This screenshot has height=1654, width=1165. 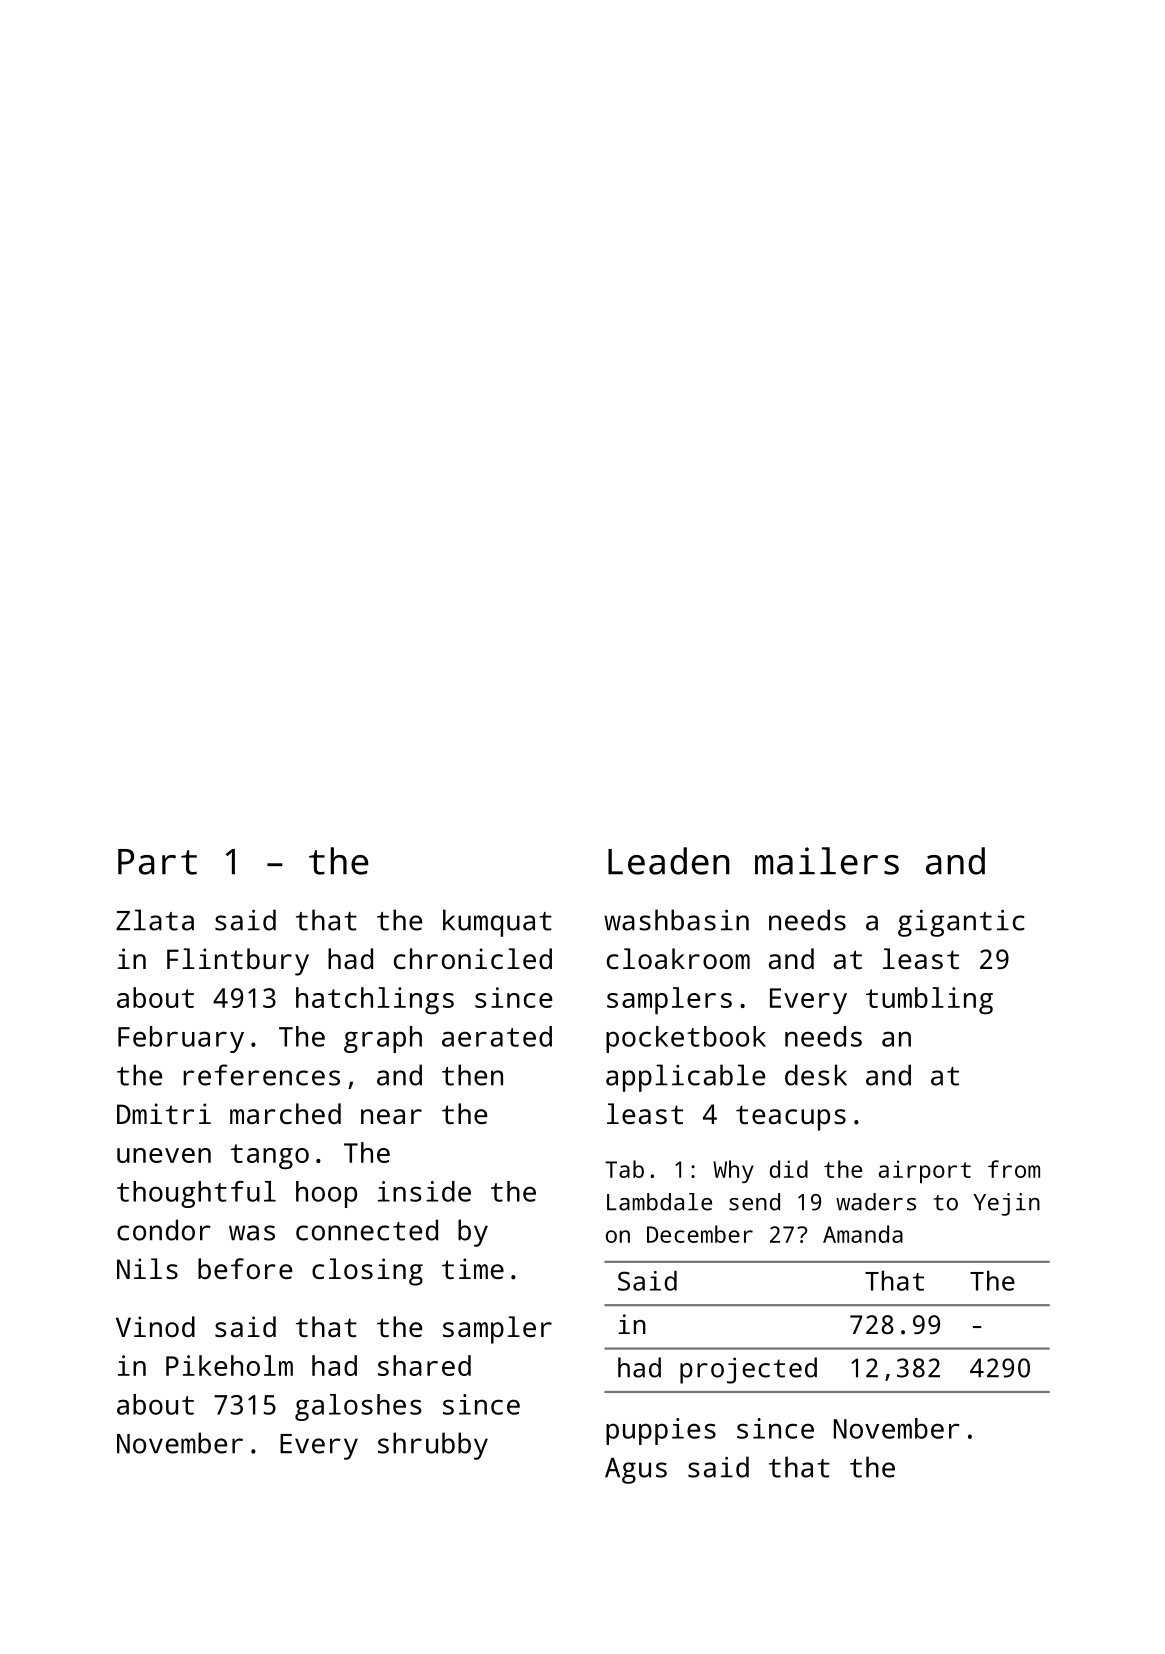 What do you see at coordinates (473, 1269) in the screenshot?
I see `time` at bounding box center [473, 1269].
